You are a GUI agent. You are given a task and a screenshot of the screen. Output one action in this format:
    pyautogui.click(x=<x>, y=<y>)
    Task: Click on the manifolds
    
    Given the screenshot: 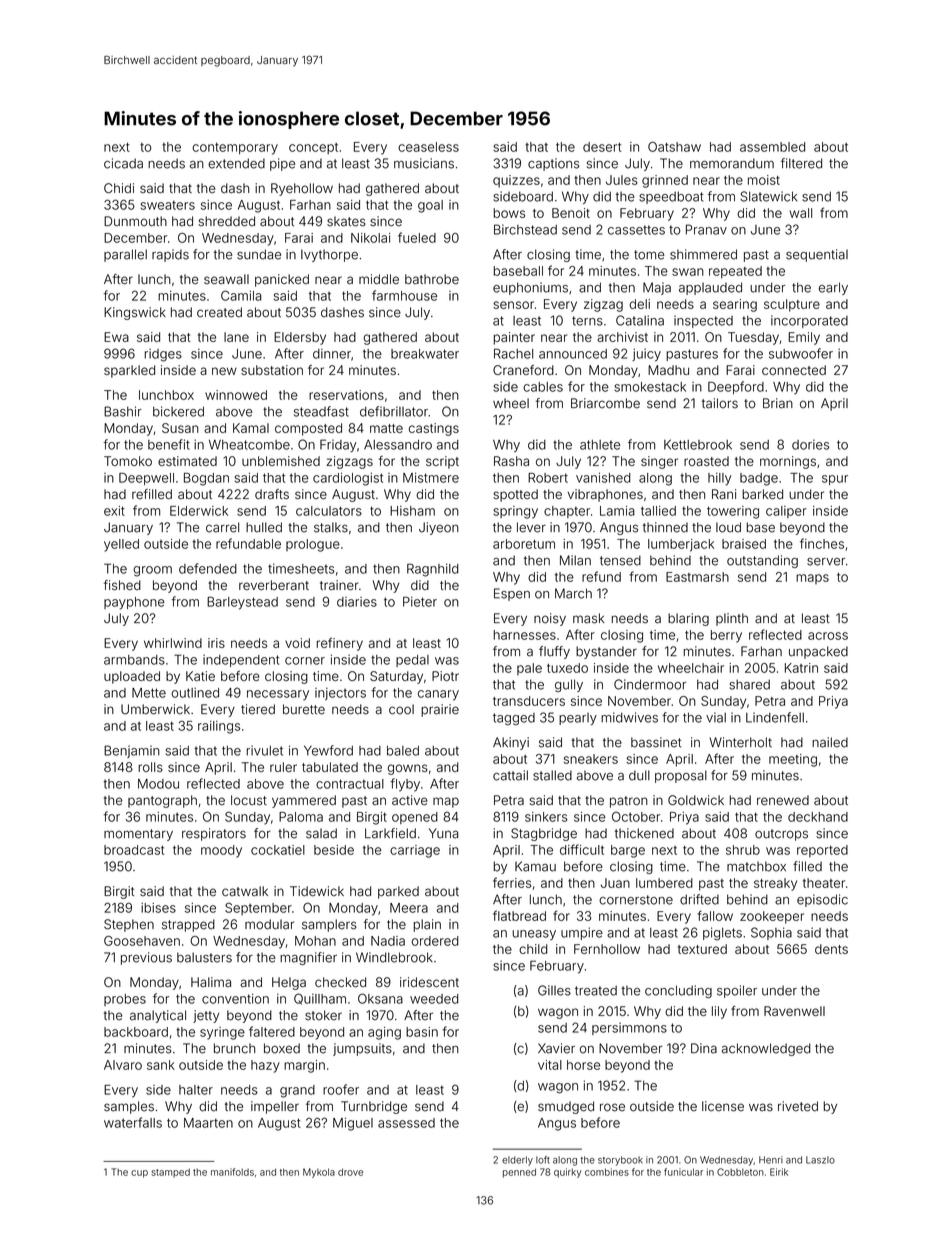 What is the action you would take?
    pyautogui.click(x=232, y=1172)
